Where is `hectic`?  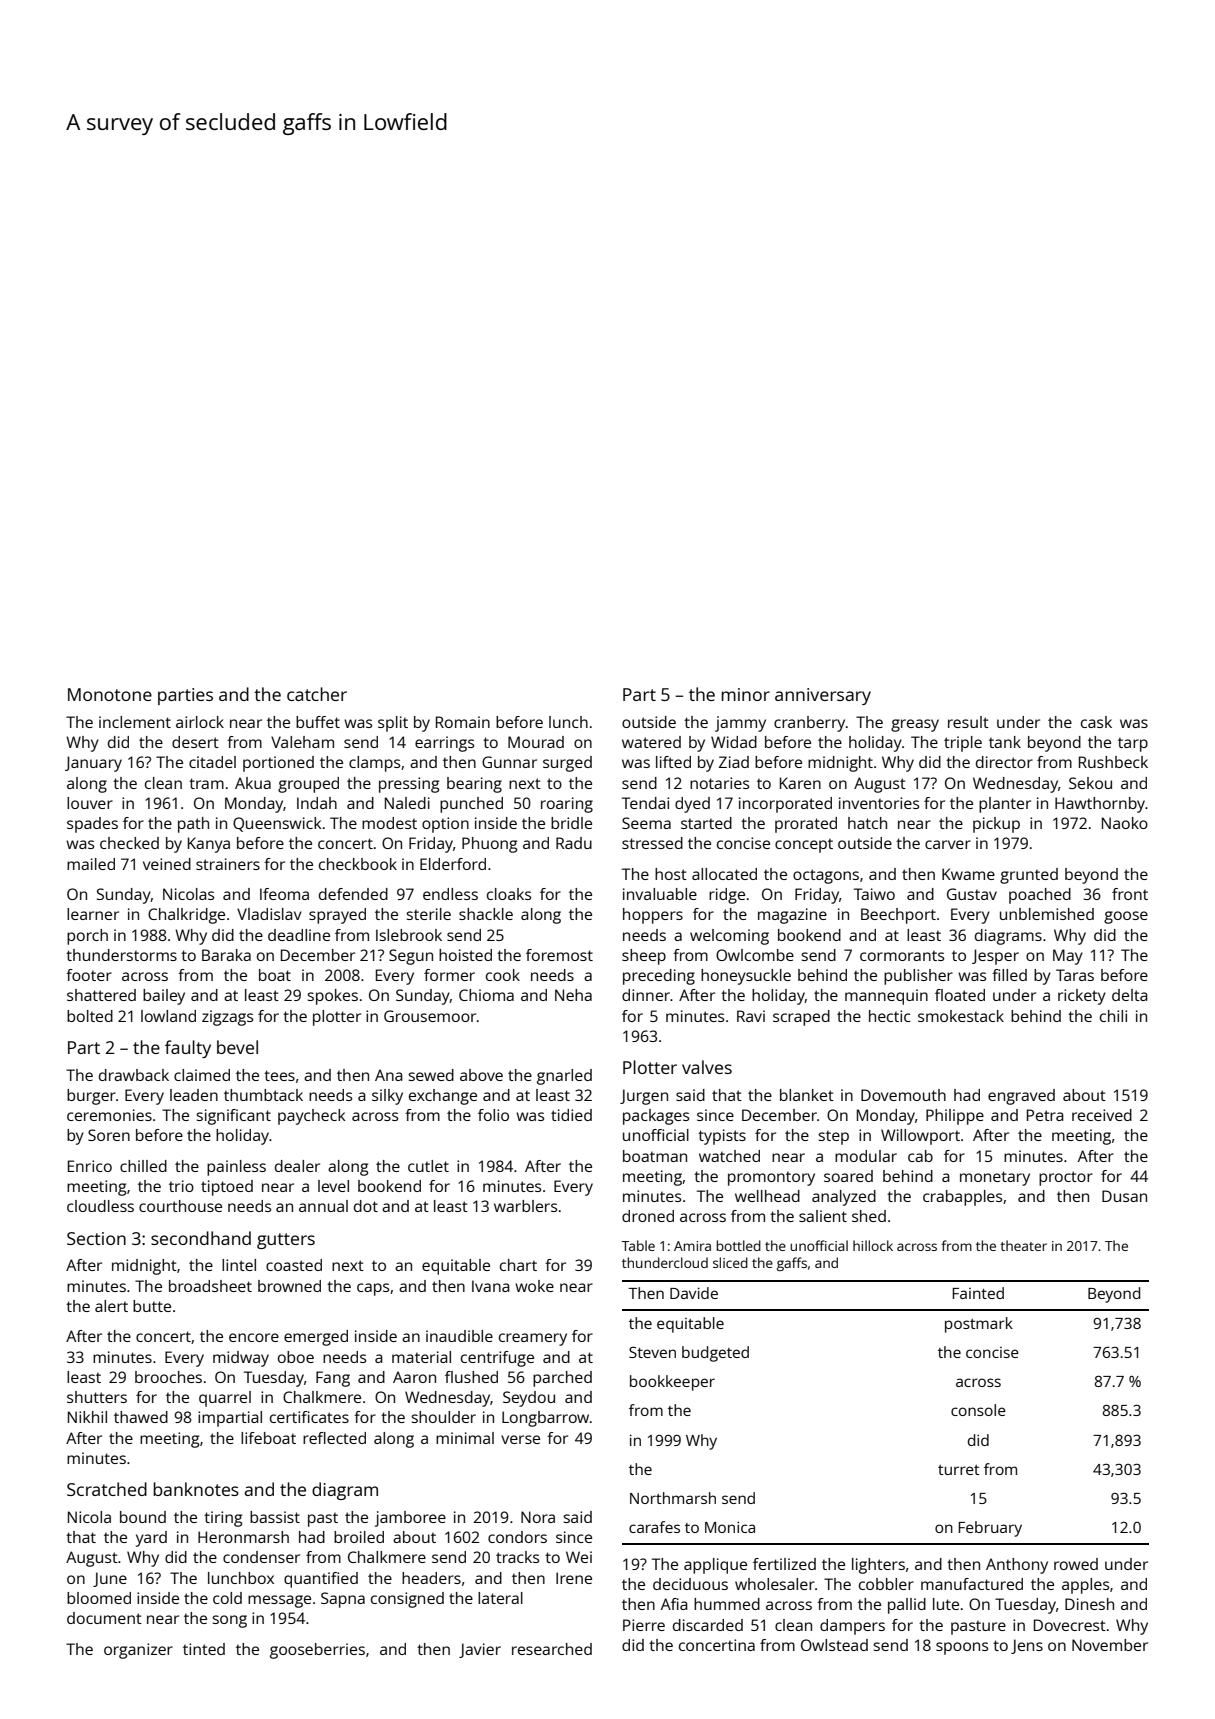 hectic is located at coordinates (890, 1016).
